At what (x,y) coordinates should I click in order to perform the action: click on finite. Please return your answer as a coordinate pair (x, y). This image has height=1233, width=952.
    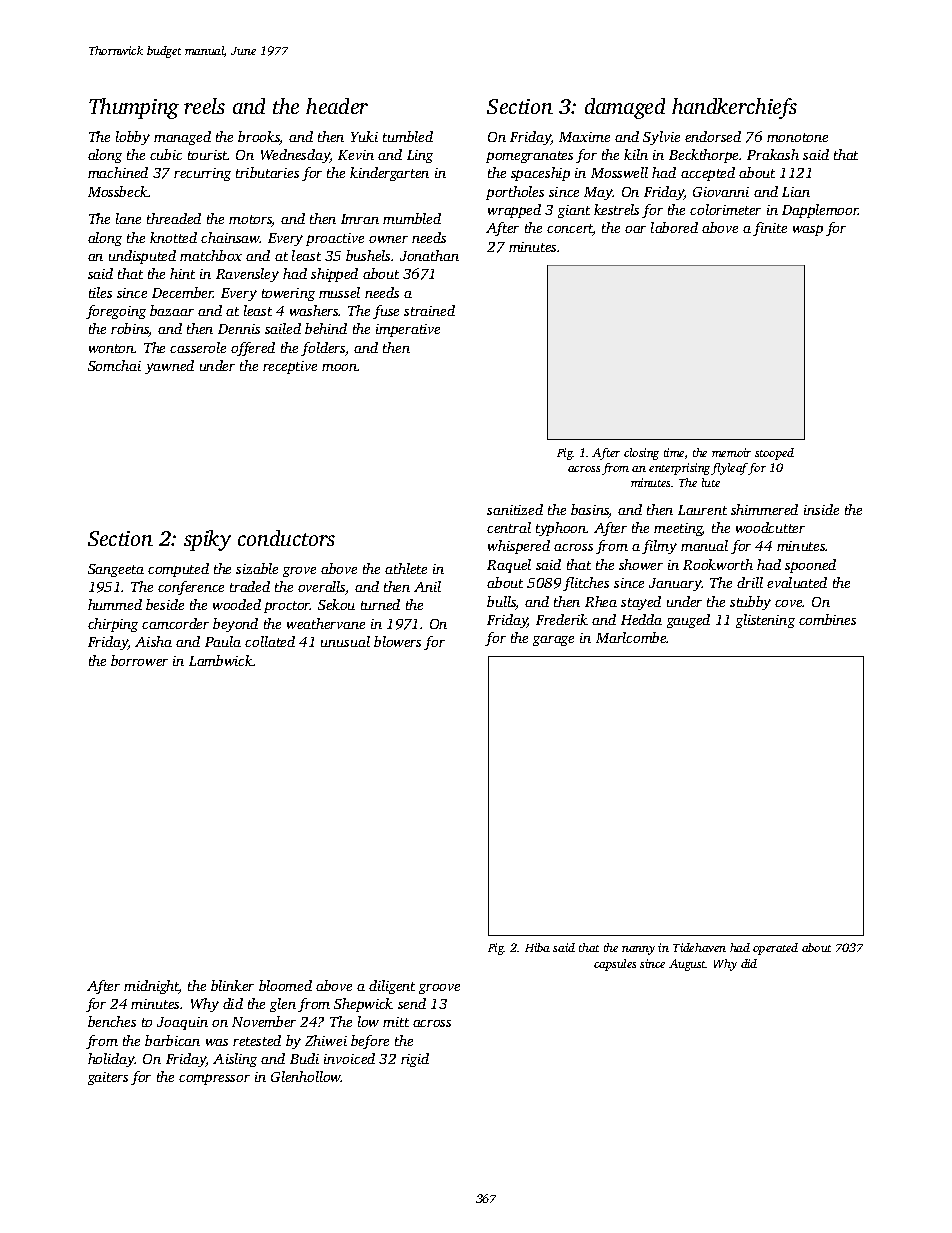
    Looking at the image, I should click on (770, 229).
